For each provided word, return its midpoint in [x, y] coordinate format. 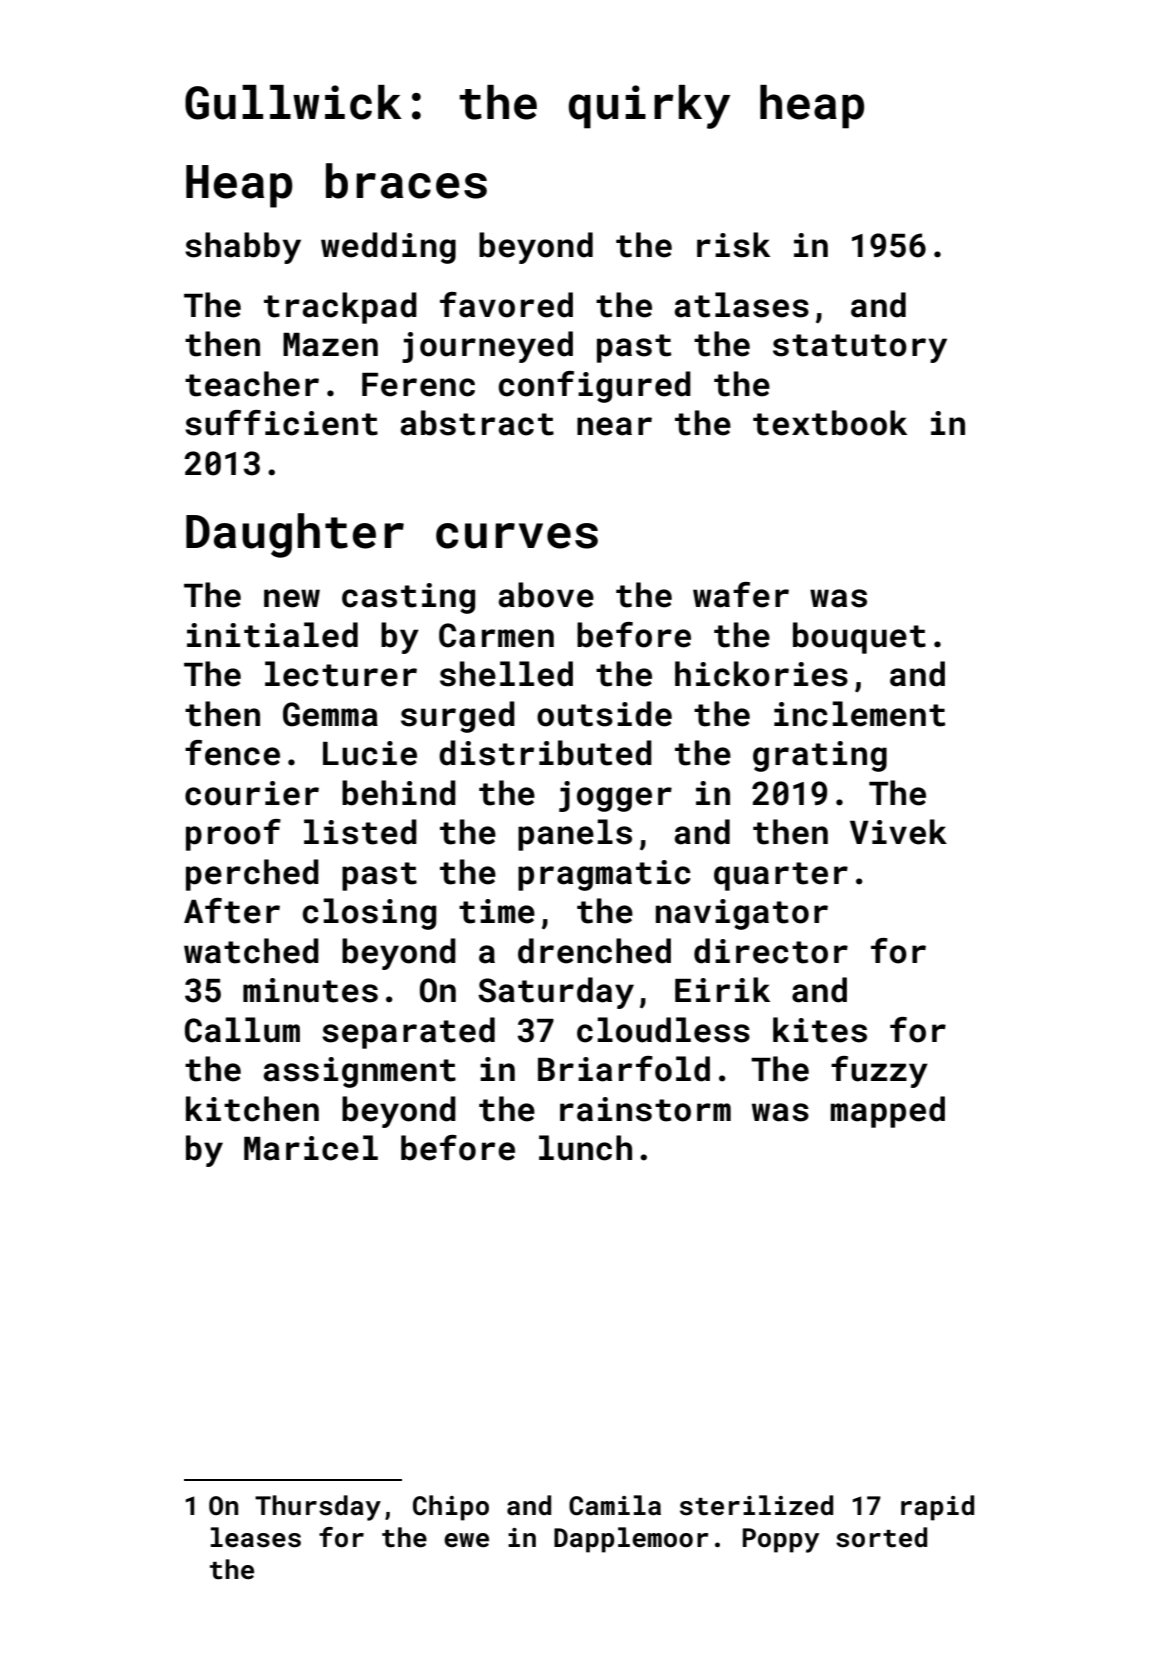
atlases [741, 305]
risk [733, 245]
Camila [615, 1505]
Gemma [330, 714]
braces [406, 181]
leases [256, 1537]
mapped [888, 1112]
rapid [937, 1508]
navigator [742, 914]
